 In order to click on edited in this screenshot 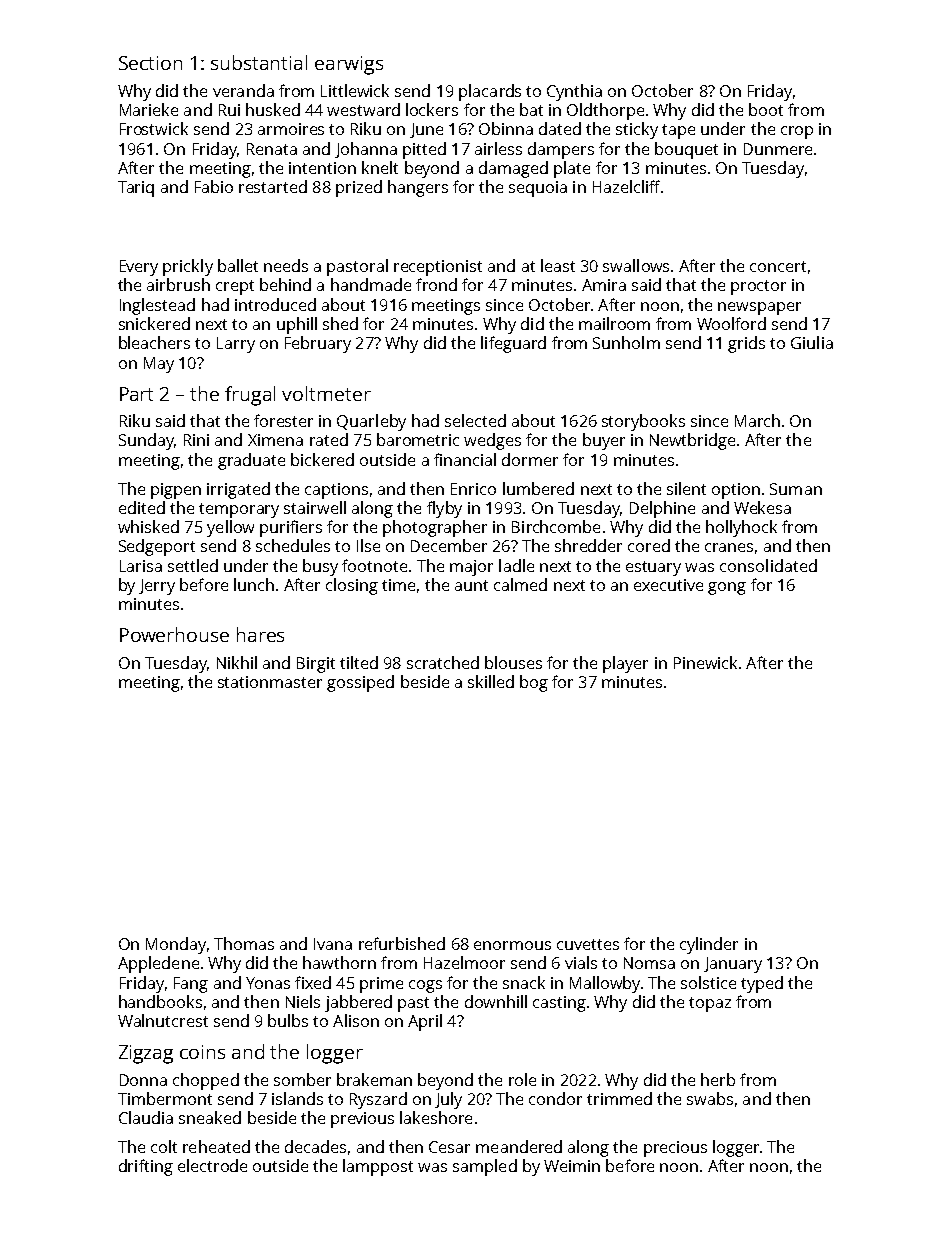, I will do `click(142, 507)`.
